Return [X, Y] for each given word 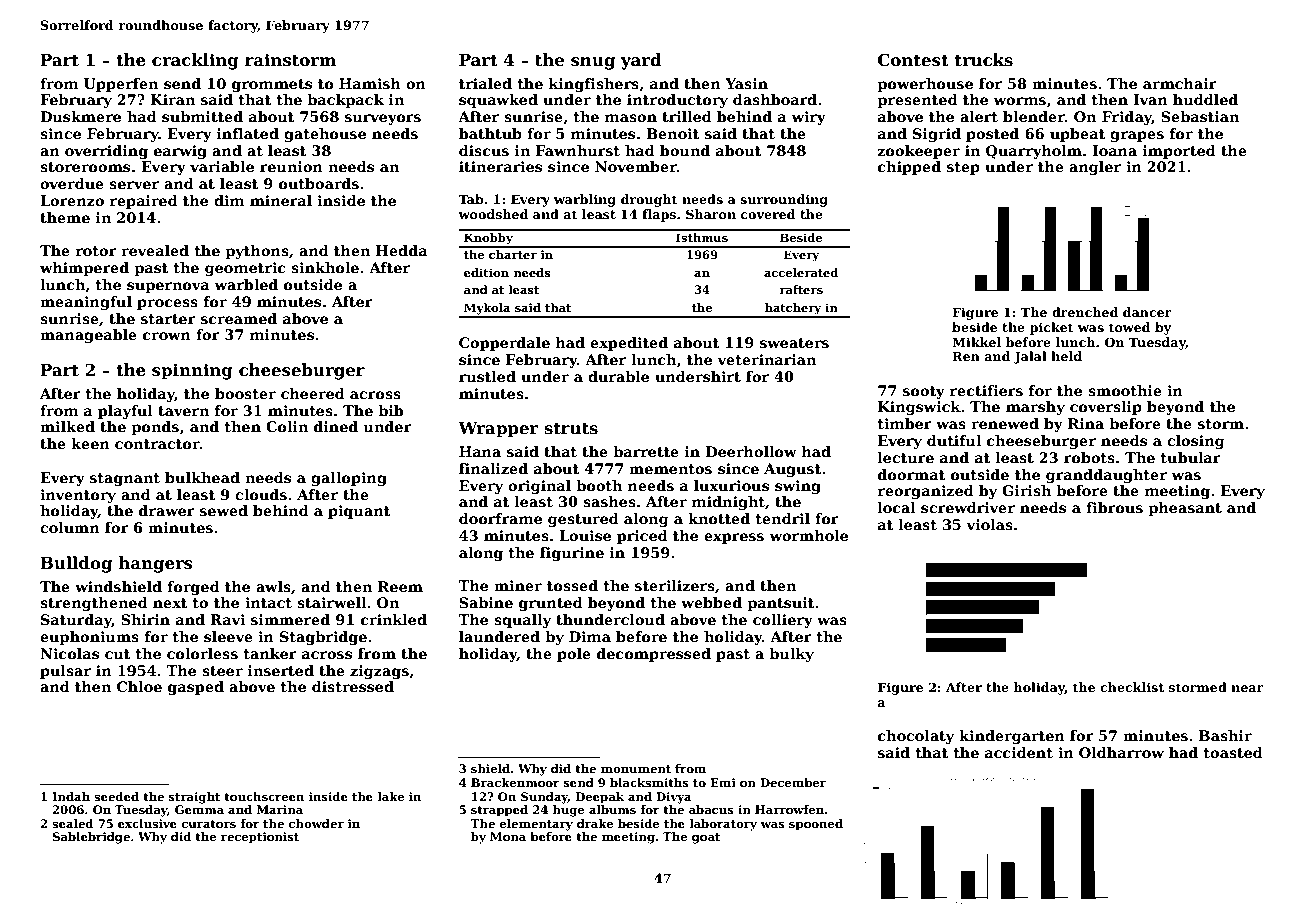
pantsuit [781, 604]
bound [685, 150]
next [170, 603]
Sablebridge [91, 838]
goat [706, 838]
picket [1052, 328]
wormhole [808, 535]
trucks [984, 60]
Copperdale [504, 344]
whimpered [84, 269]
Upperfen [121, 85]
